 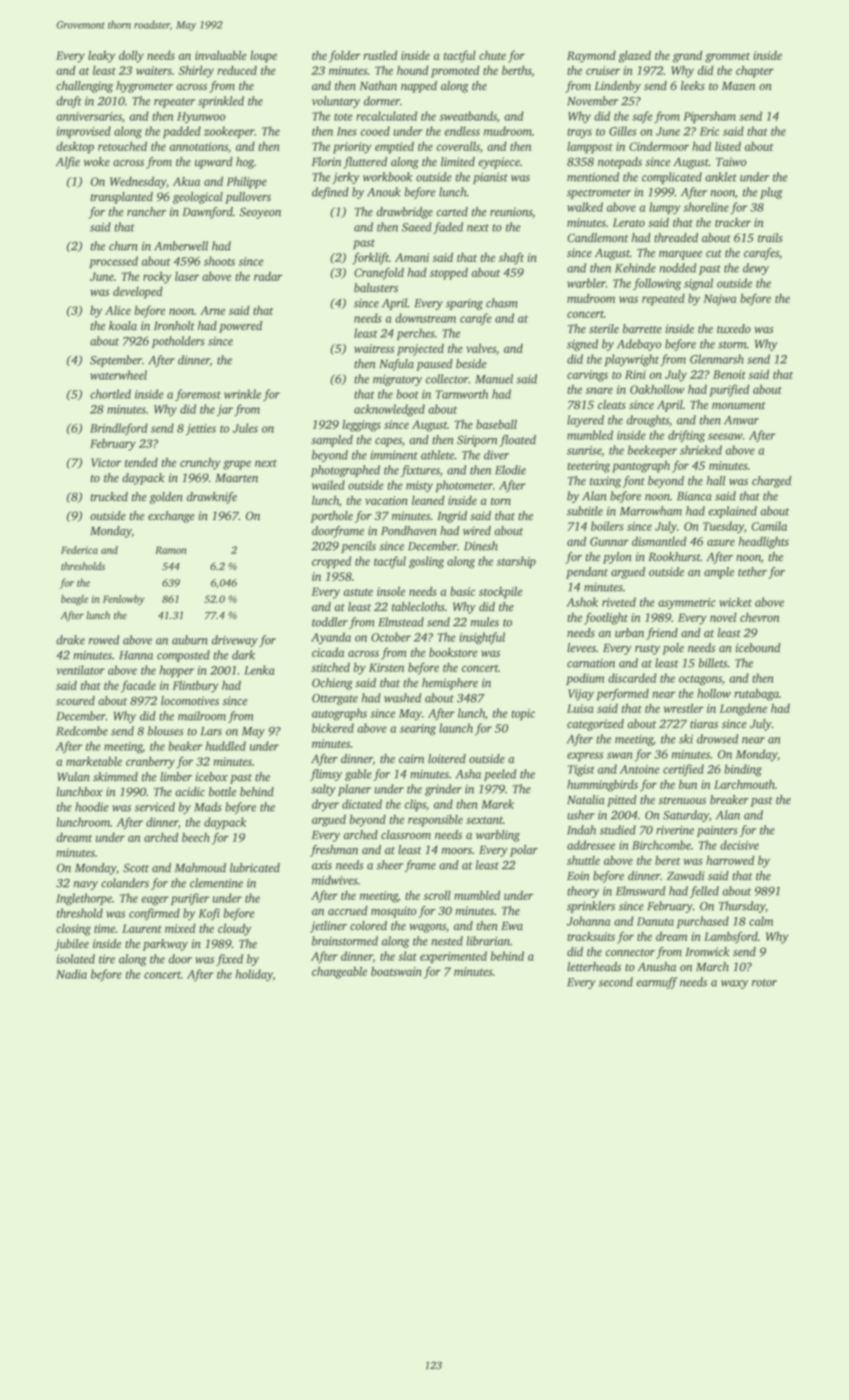 What do you see at coordinates (196, 837) in the screenshot?
I see `beech` at bounding box center [196, 837].
